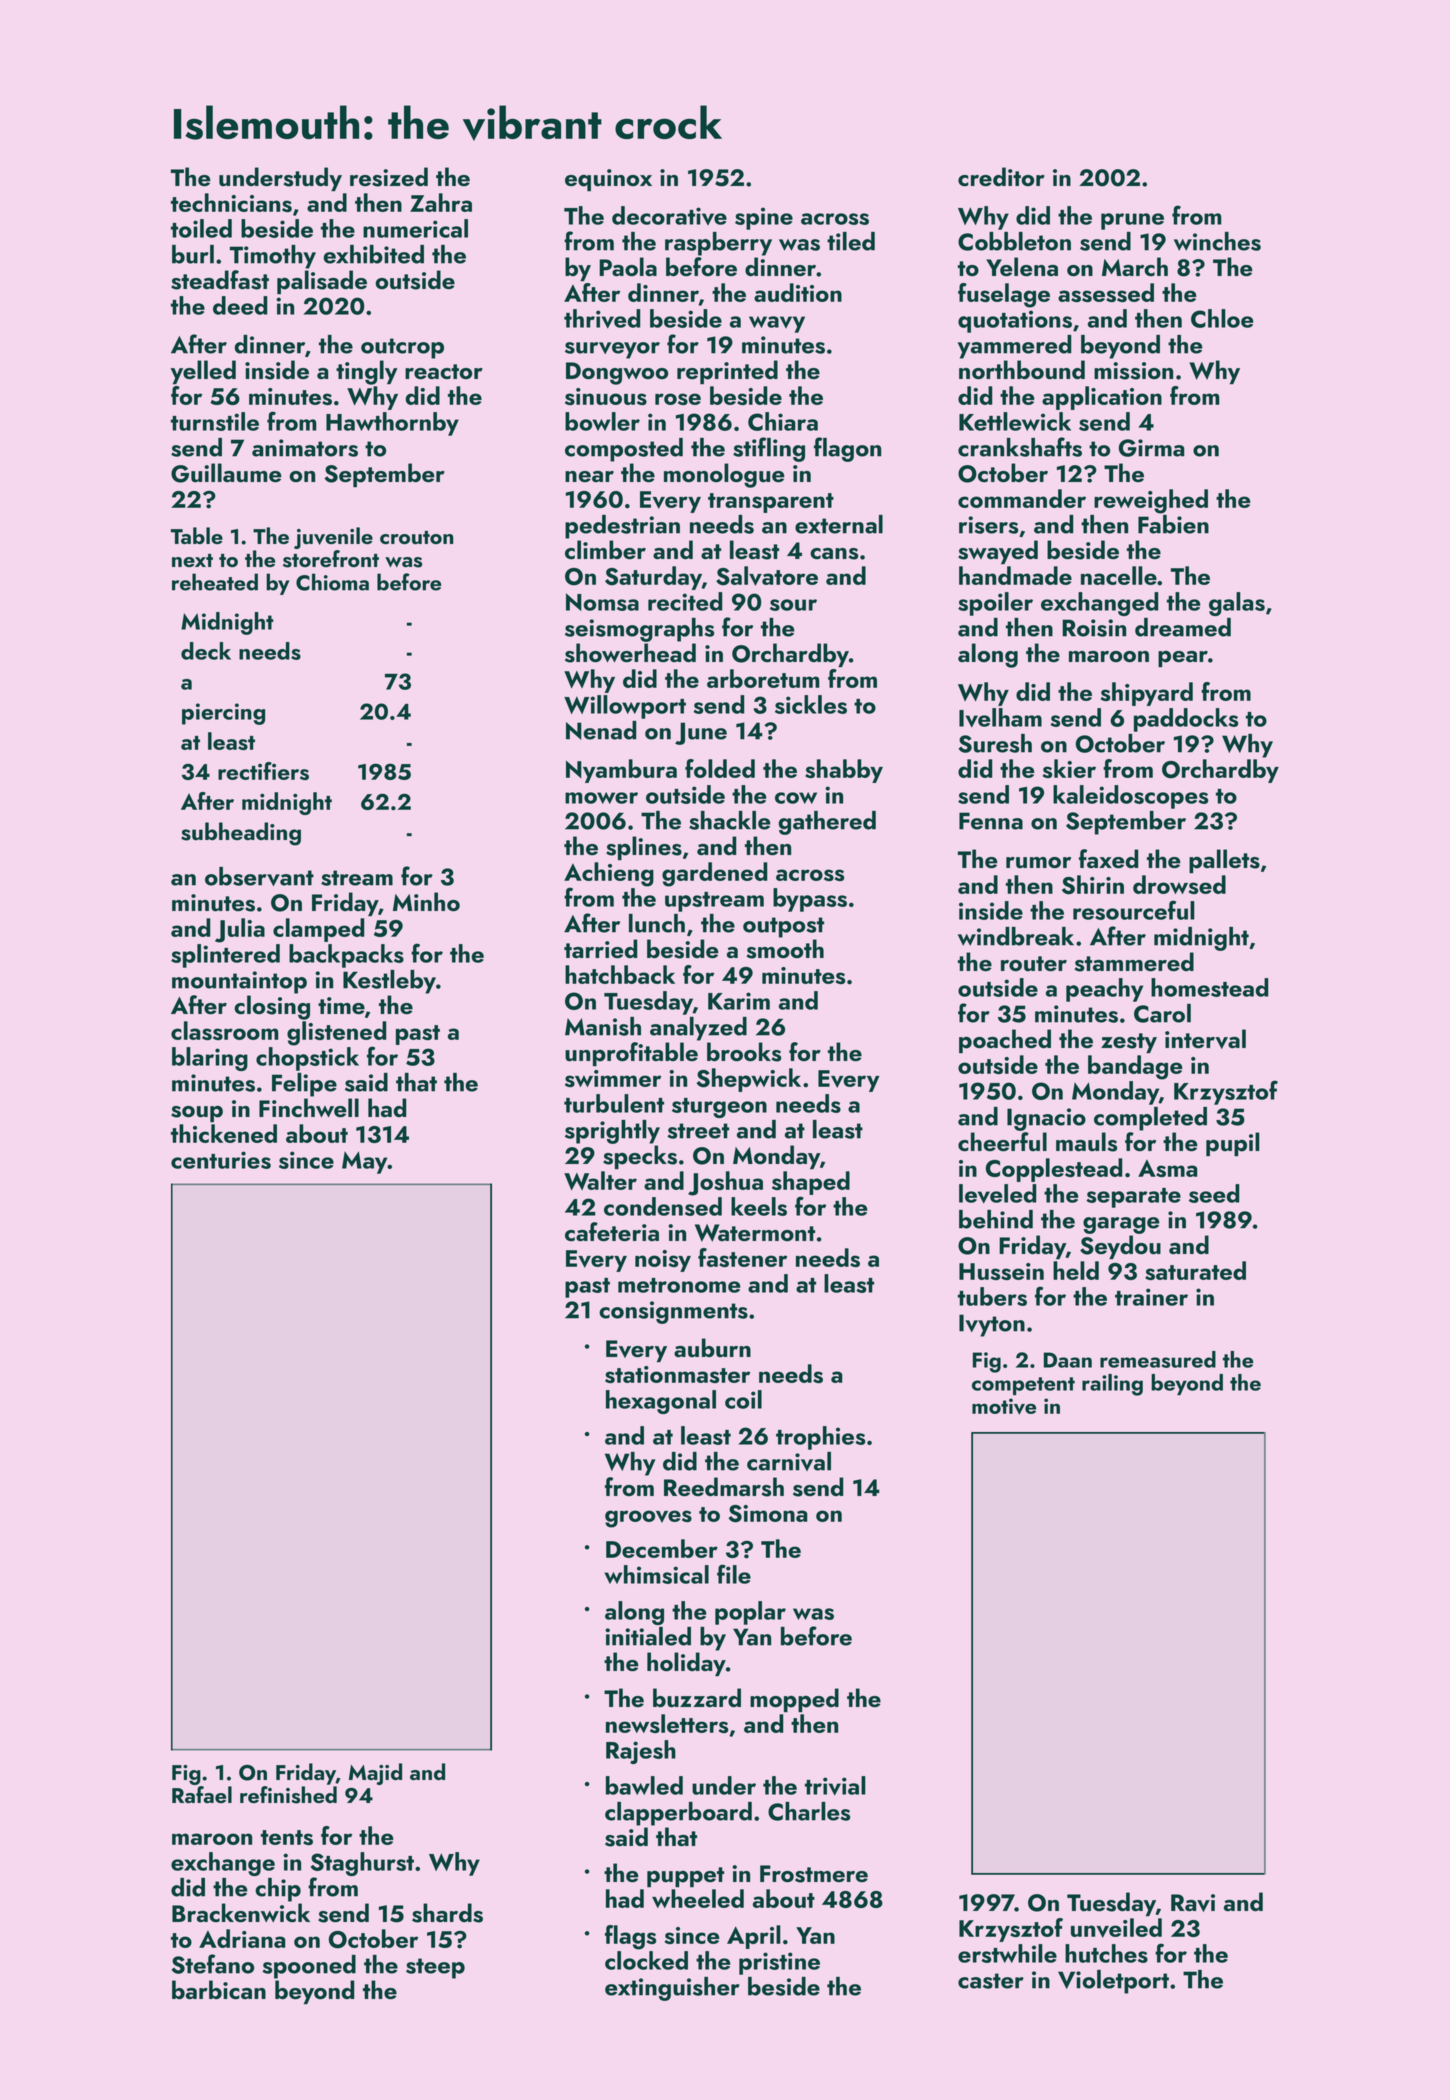 The height and width of the screenshot is (2100, 1450). Describe the element at coordinates (346, 956) in the screenshot. I see `backpacks` at that location.
